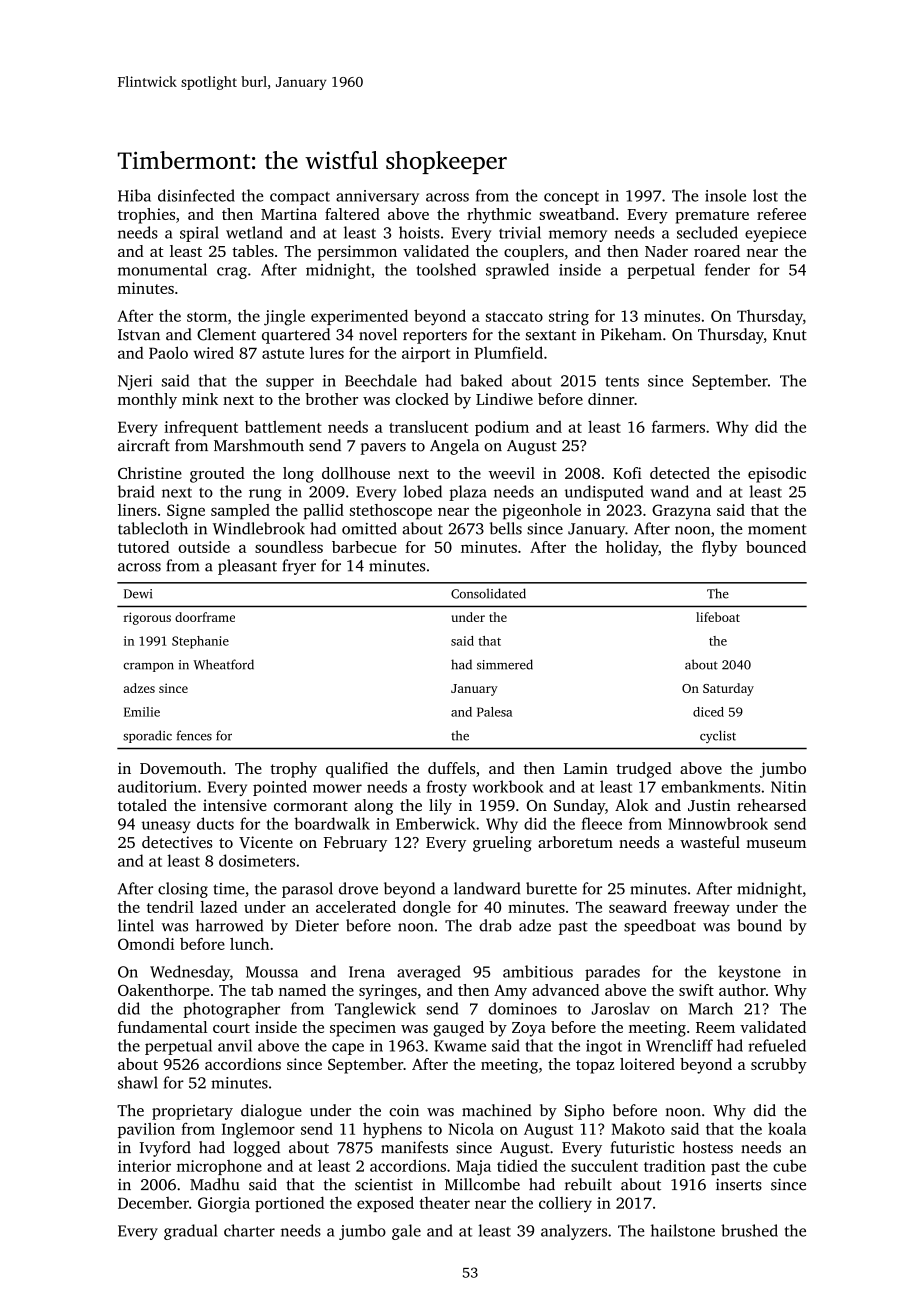 Image resolution: width=924 pixels, height=1314 pixels. What do you see at coordinates (611, 399) in the screenshot?
I see `dinner` at bounding box center [611, 399].
